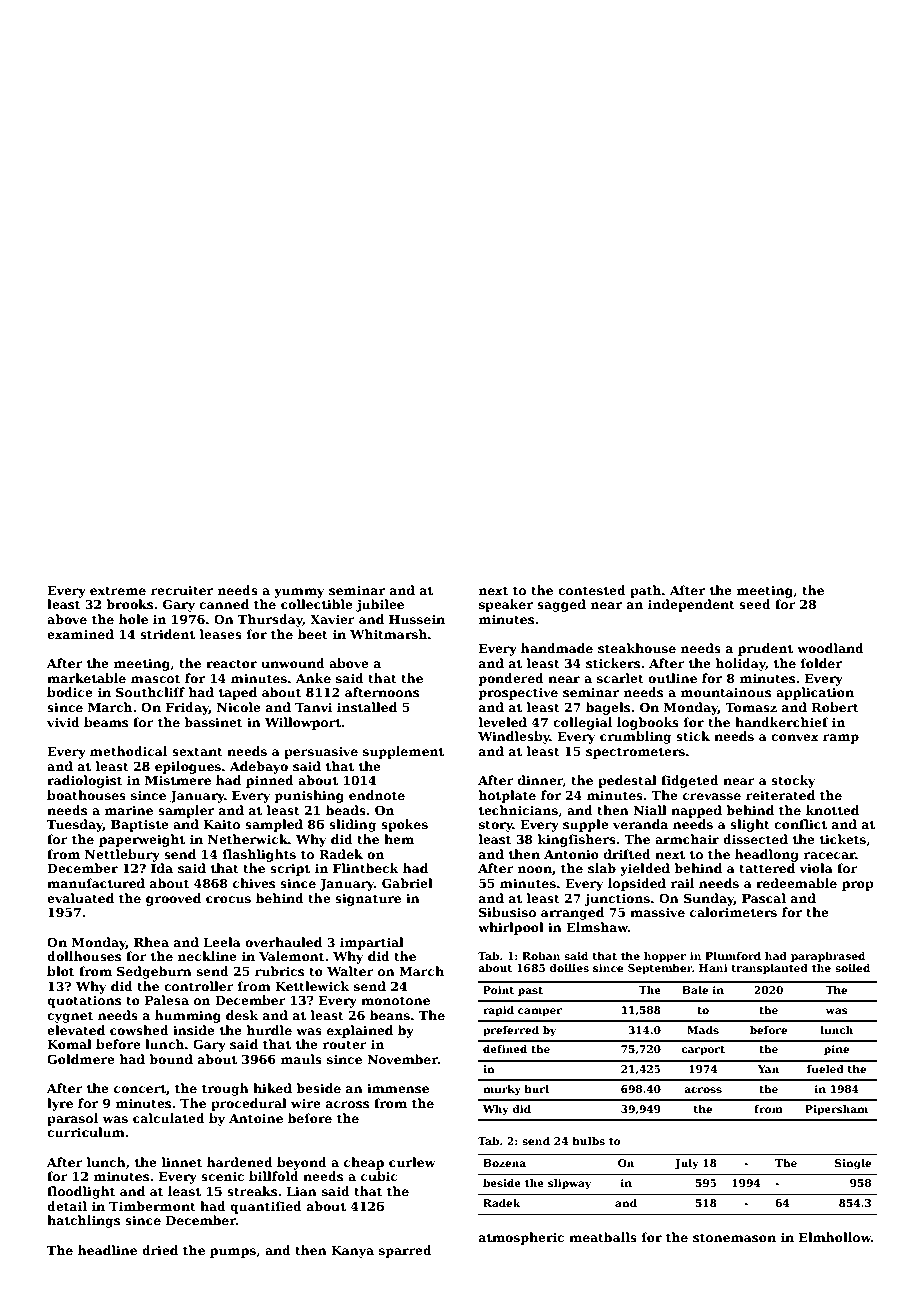  I want to click on hardened, so click(240, 1162).
